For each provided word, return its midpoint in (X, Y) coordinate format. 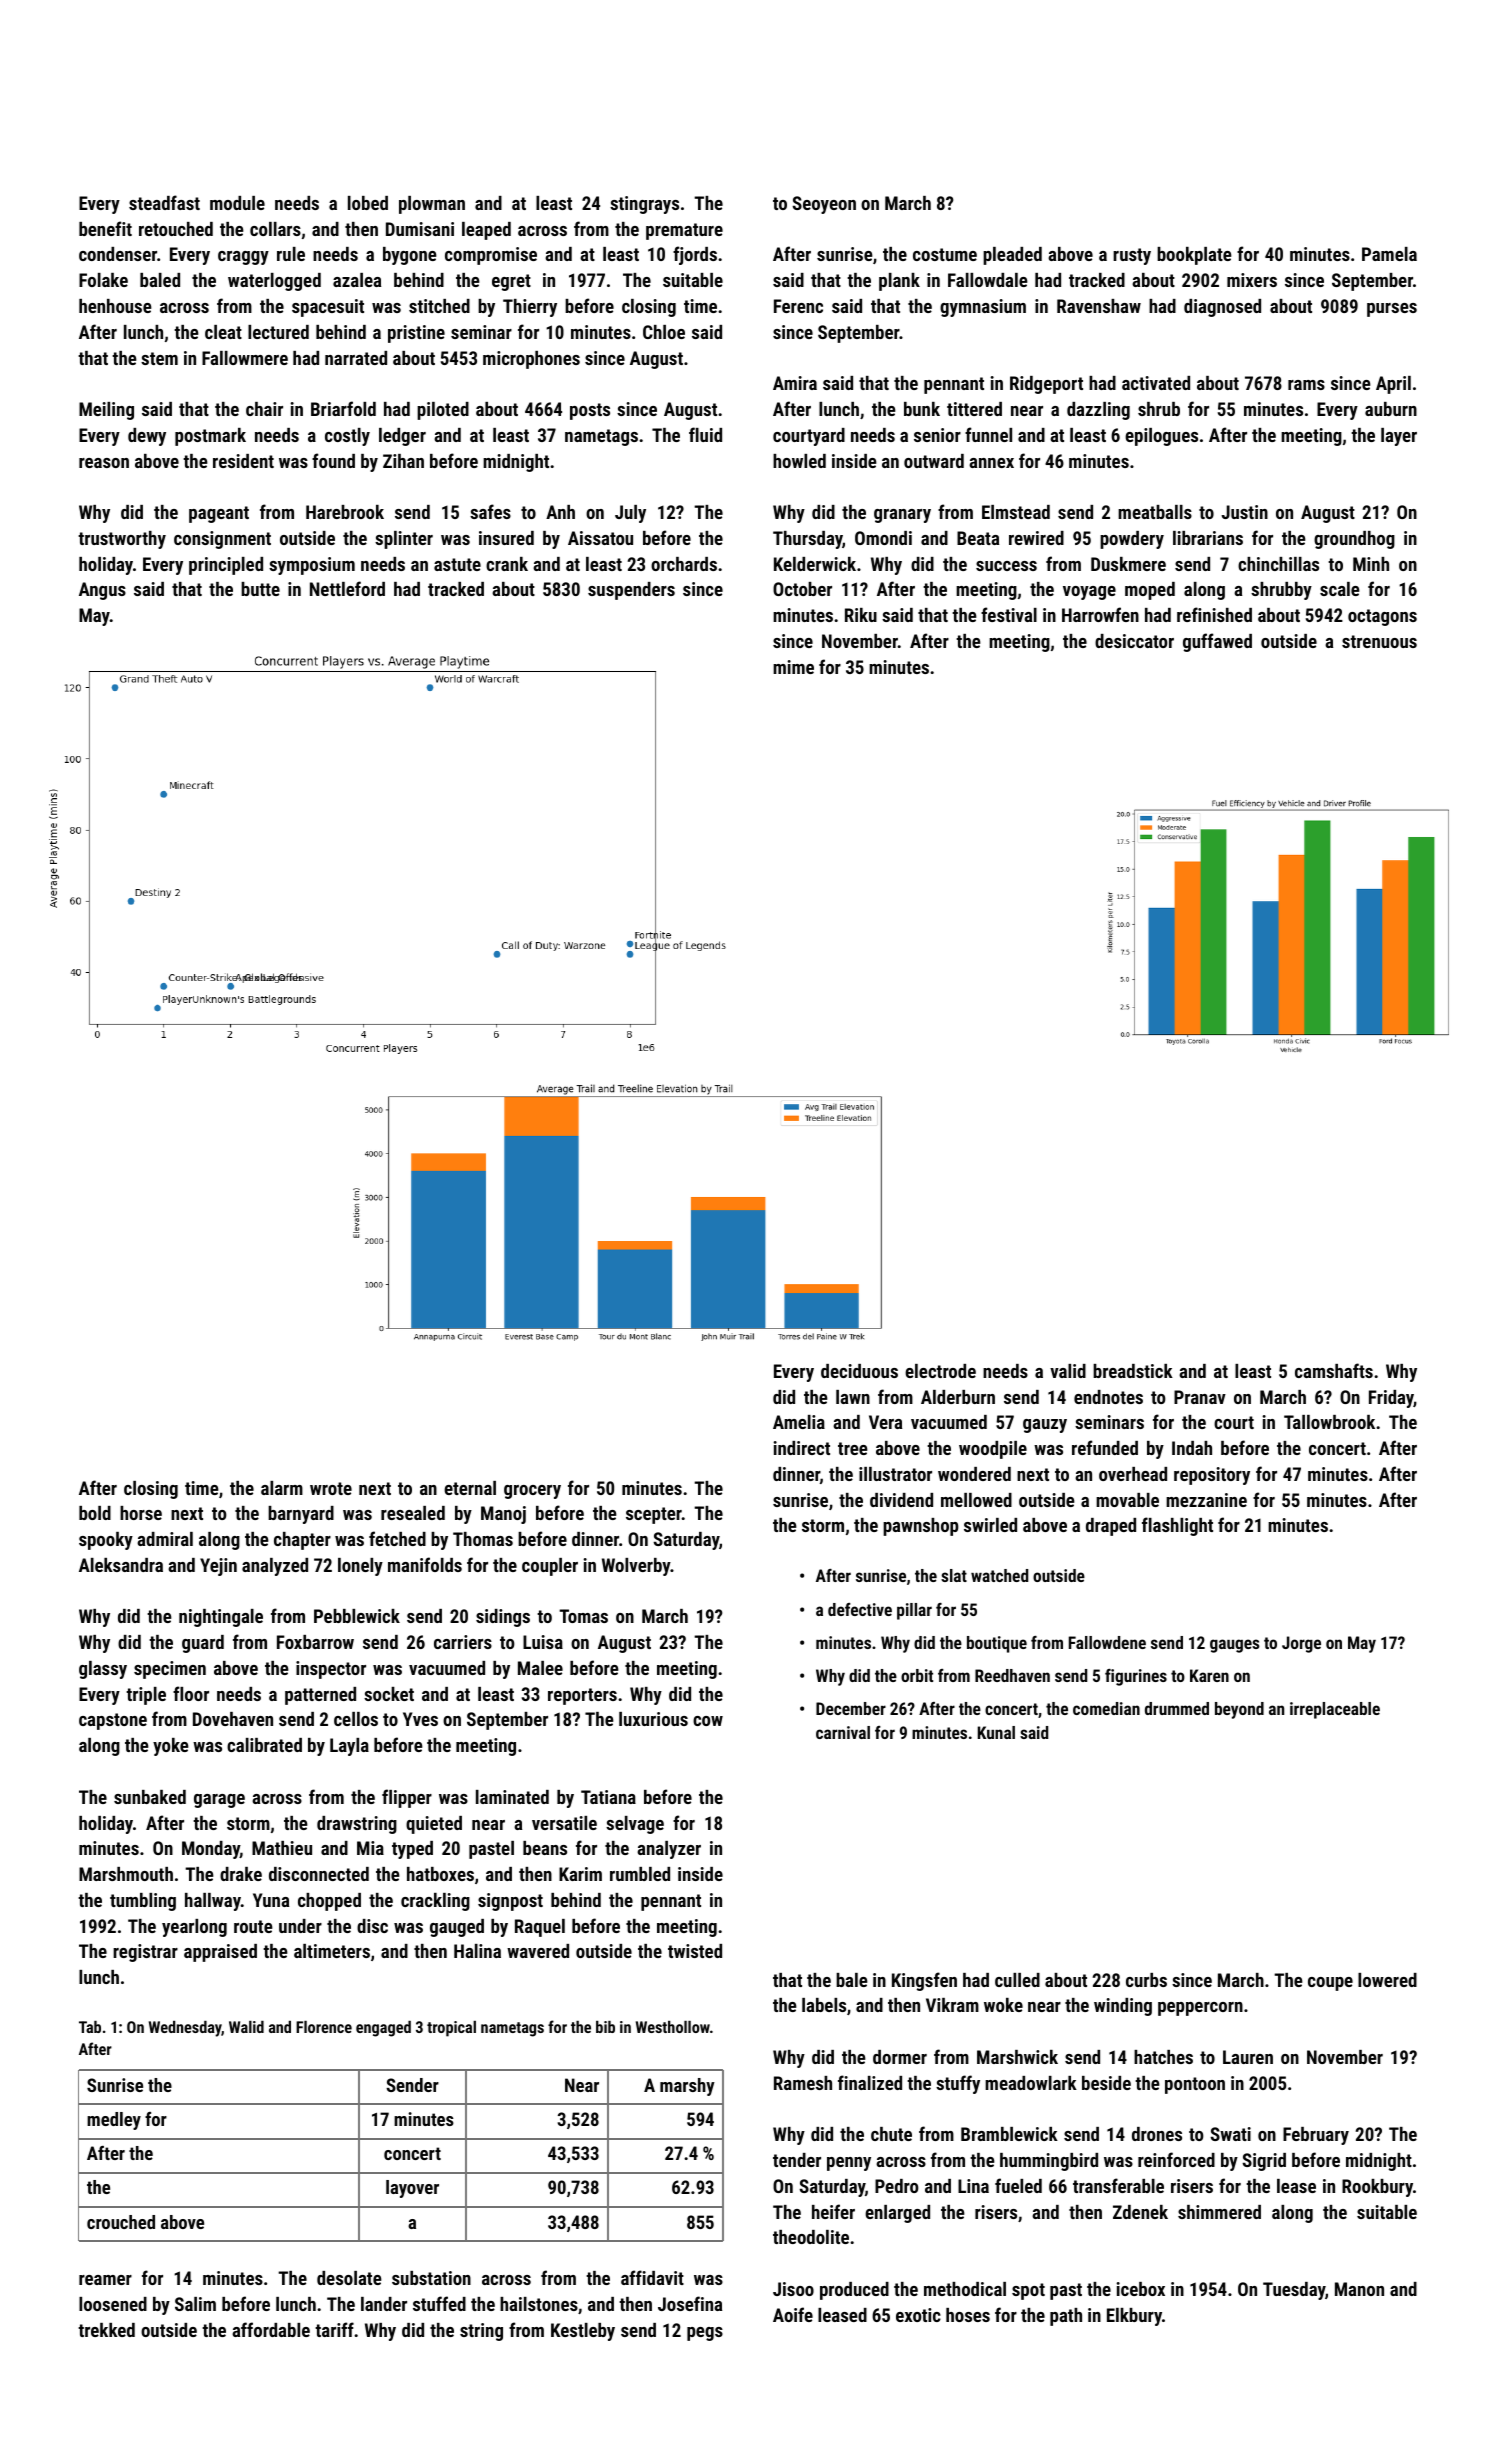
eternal (470, 1488)
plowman (432, 205)
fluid (705, 434)
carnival (843, 1732)
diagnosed (1222, 308)
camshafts (1334, 1370)
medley (114, 2121)
